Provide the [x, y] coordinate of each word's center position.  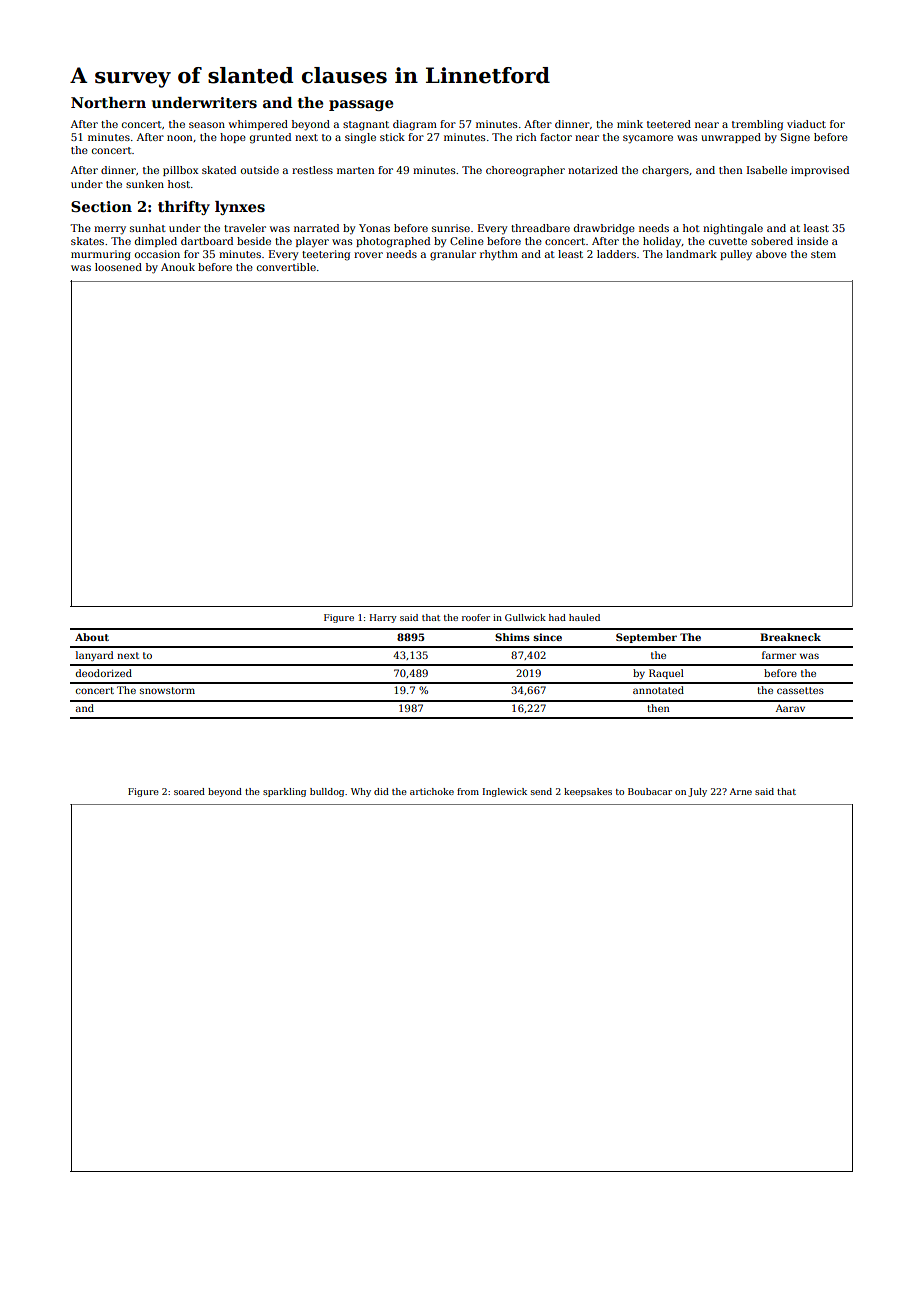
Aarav [790, 708]
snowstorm [167, 690]
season [207, 125]
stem [823, 254]
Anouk [178, 267]
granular [453, 255]
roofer [476, 617]
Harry [383, 618]
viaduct [806, 124]
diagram [415, 125]
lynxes [240, 208]
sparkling [284, 792]
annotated [658, 690]
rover [368, 255]
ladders [616, 254]
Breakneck [790, 637]
